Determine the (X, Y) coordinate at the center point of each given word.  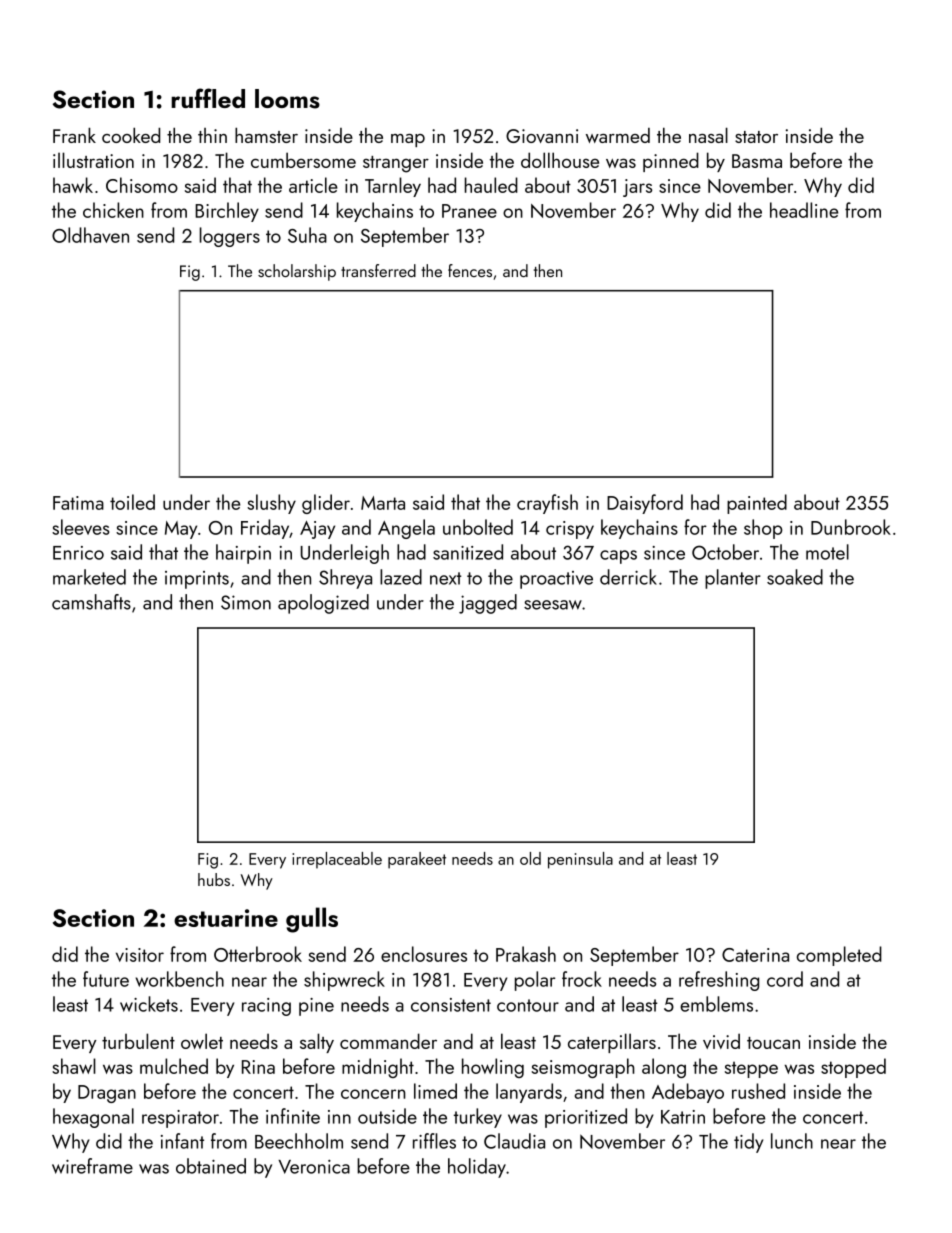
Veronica (314, 1167)
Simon (246, 602)
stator (756, 137)
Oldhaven (90, 235)
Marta (383, 503)
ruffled (208, 98)
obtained (211, 1166)
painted (757, 504)
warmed (618, 135)
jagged (488, 604)
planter (733, 579)
